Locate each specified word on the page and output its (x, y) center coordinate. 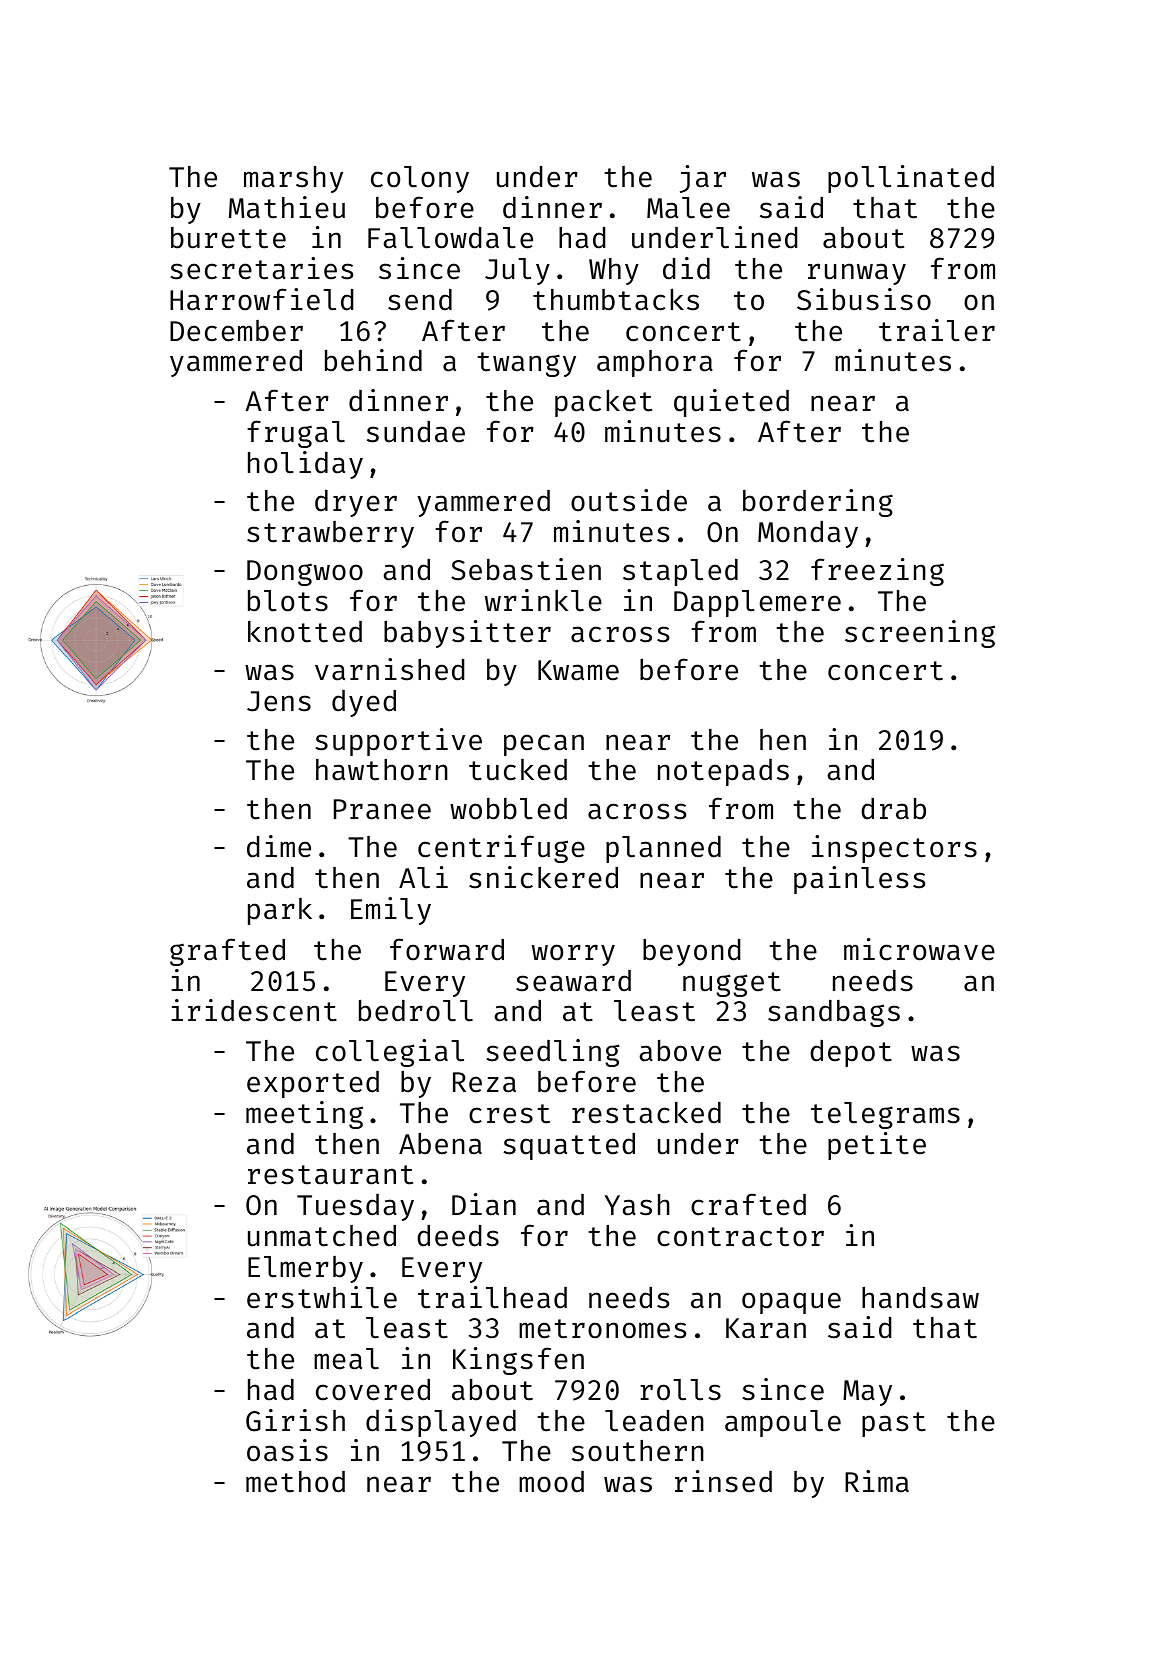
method (295, 1482)
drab (893, 809)
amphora (655, 363)
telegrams (885, 1115)
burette (228, 238)
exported (313, 1084)
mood (551, 1482)
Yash (637, 1205)
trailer (937, 330)
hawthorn (382, 770)
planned (663, 849)
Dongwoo (305, 573)
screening (920, 634)
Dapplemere (757, 603)
